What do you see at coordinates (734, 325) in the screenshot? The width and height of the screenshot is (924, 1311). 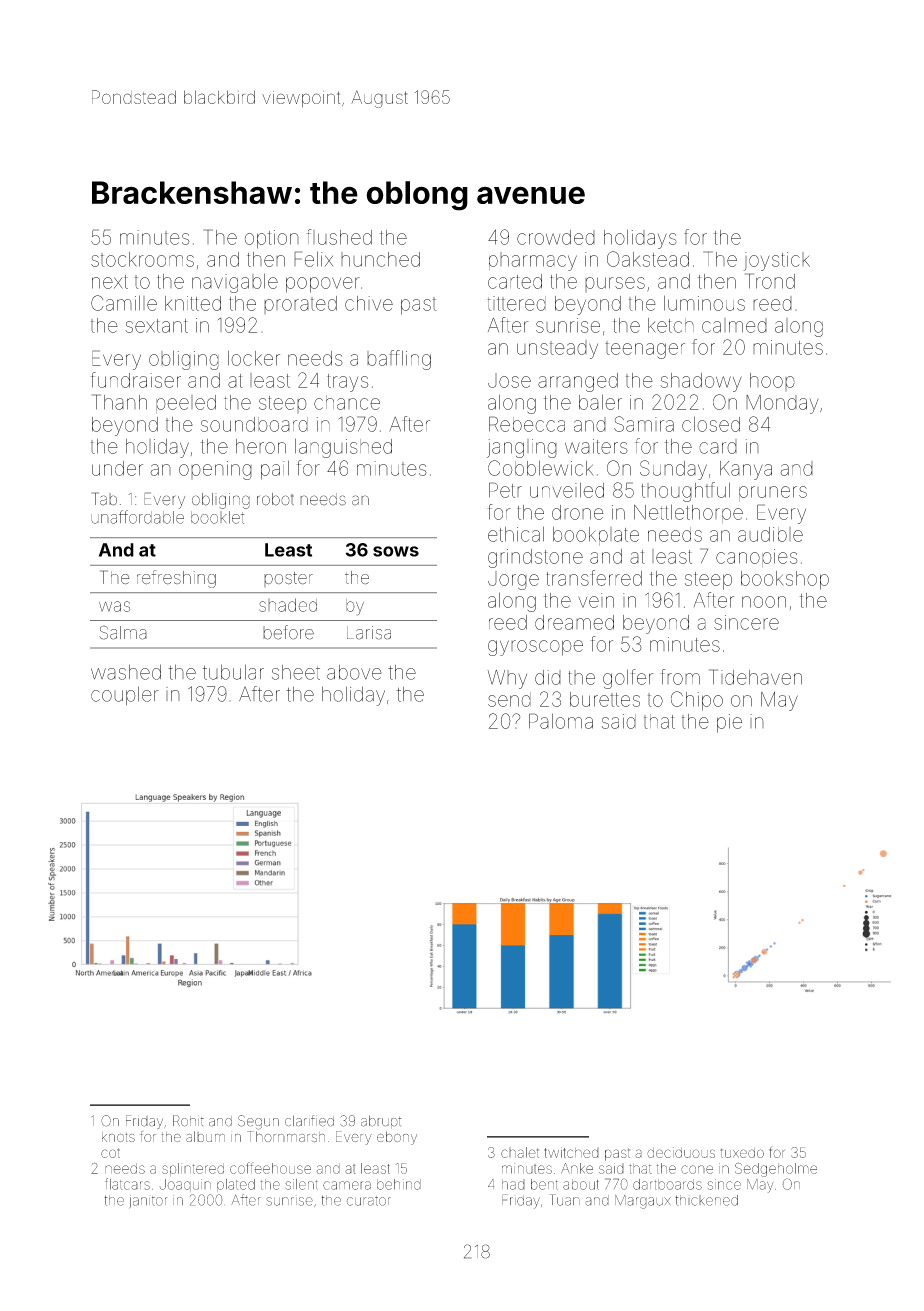 I see `calmed` at bounding box center [734, 325].
